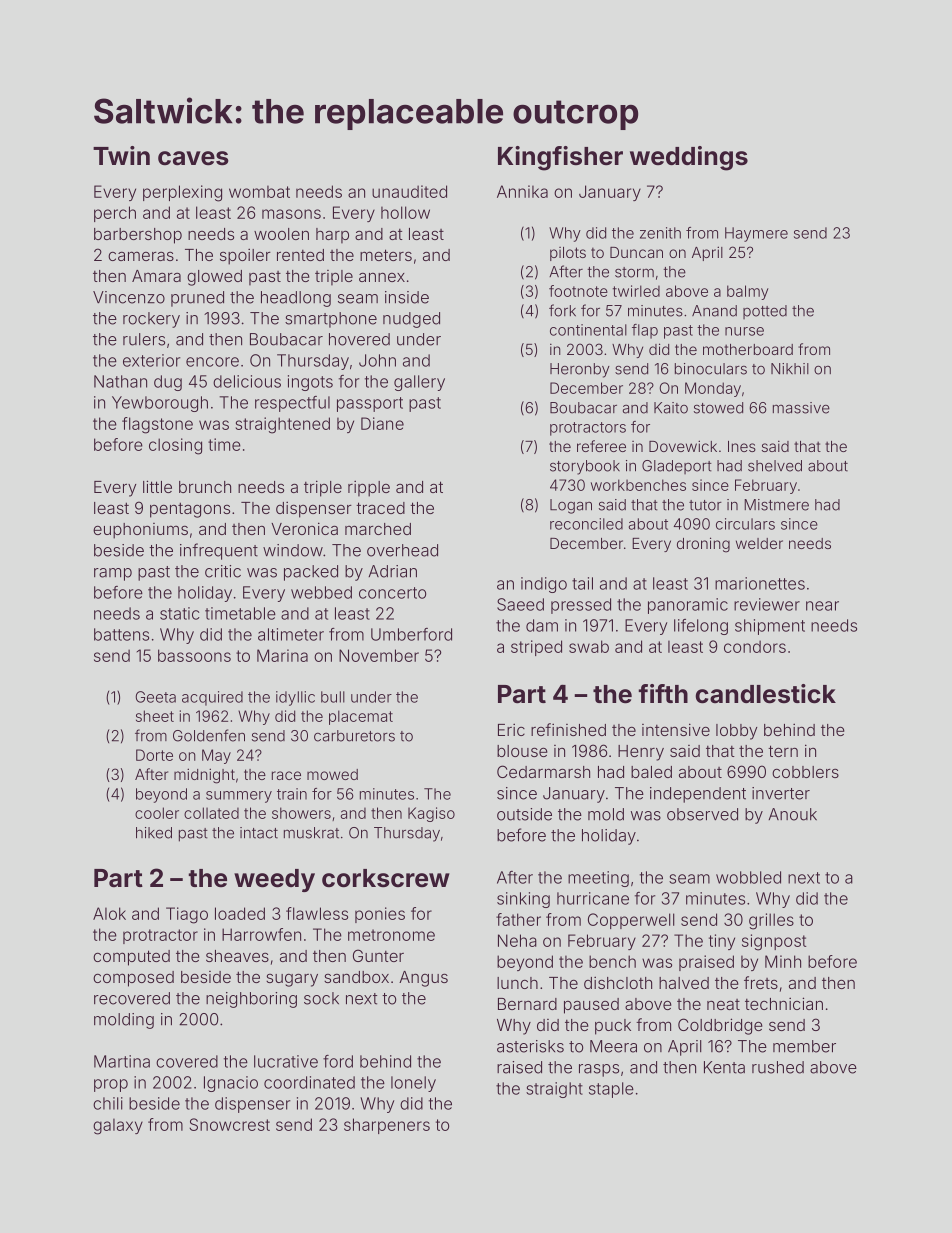 Image resolution: width=952 pixels, height=1233 pixels. Describe the element at coordinates (108, 1103) in the image. I see `chili` at that location.
